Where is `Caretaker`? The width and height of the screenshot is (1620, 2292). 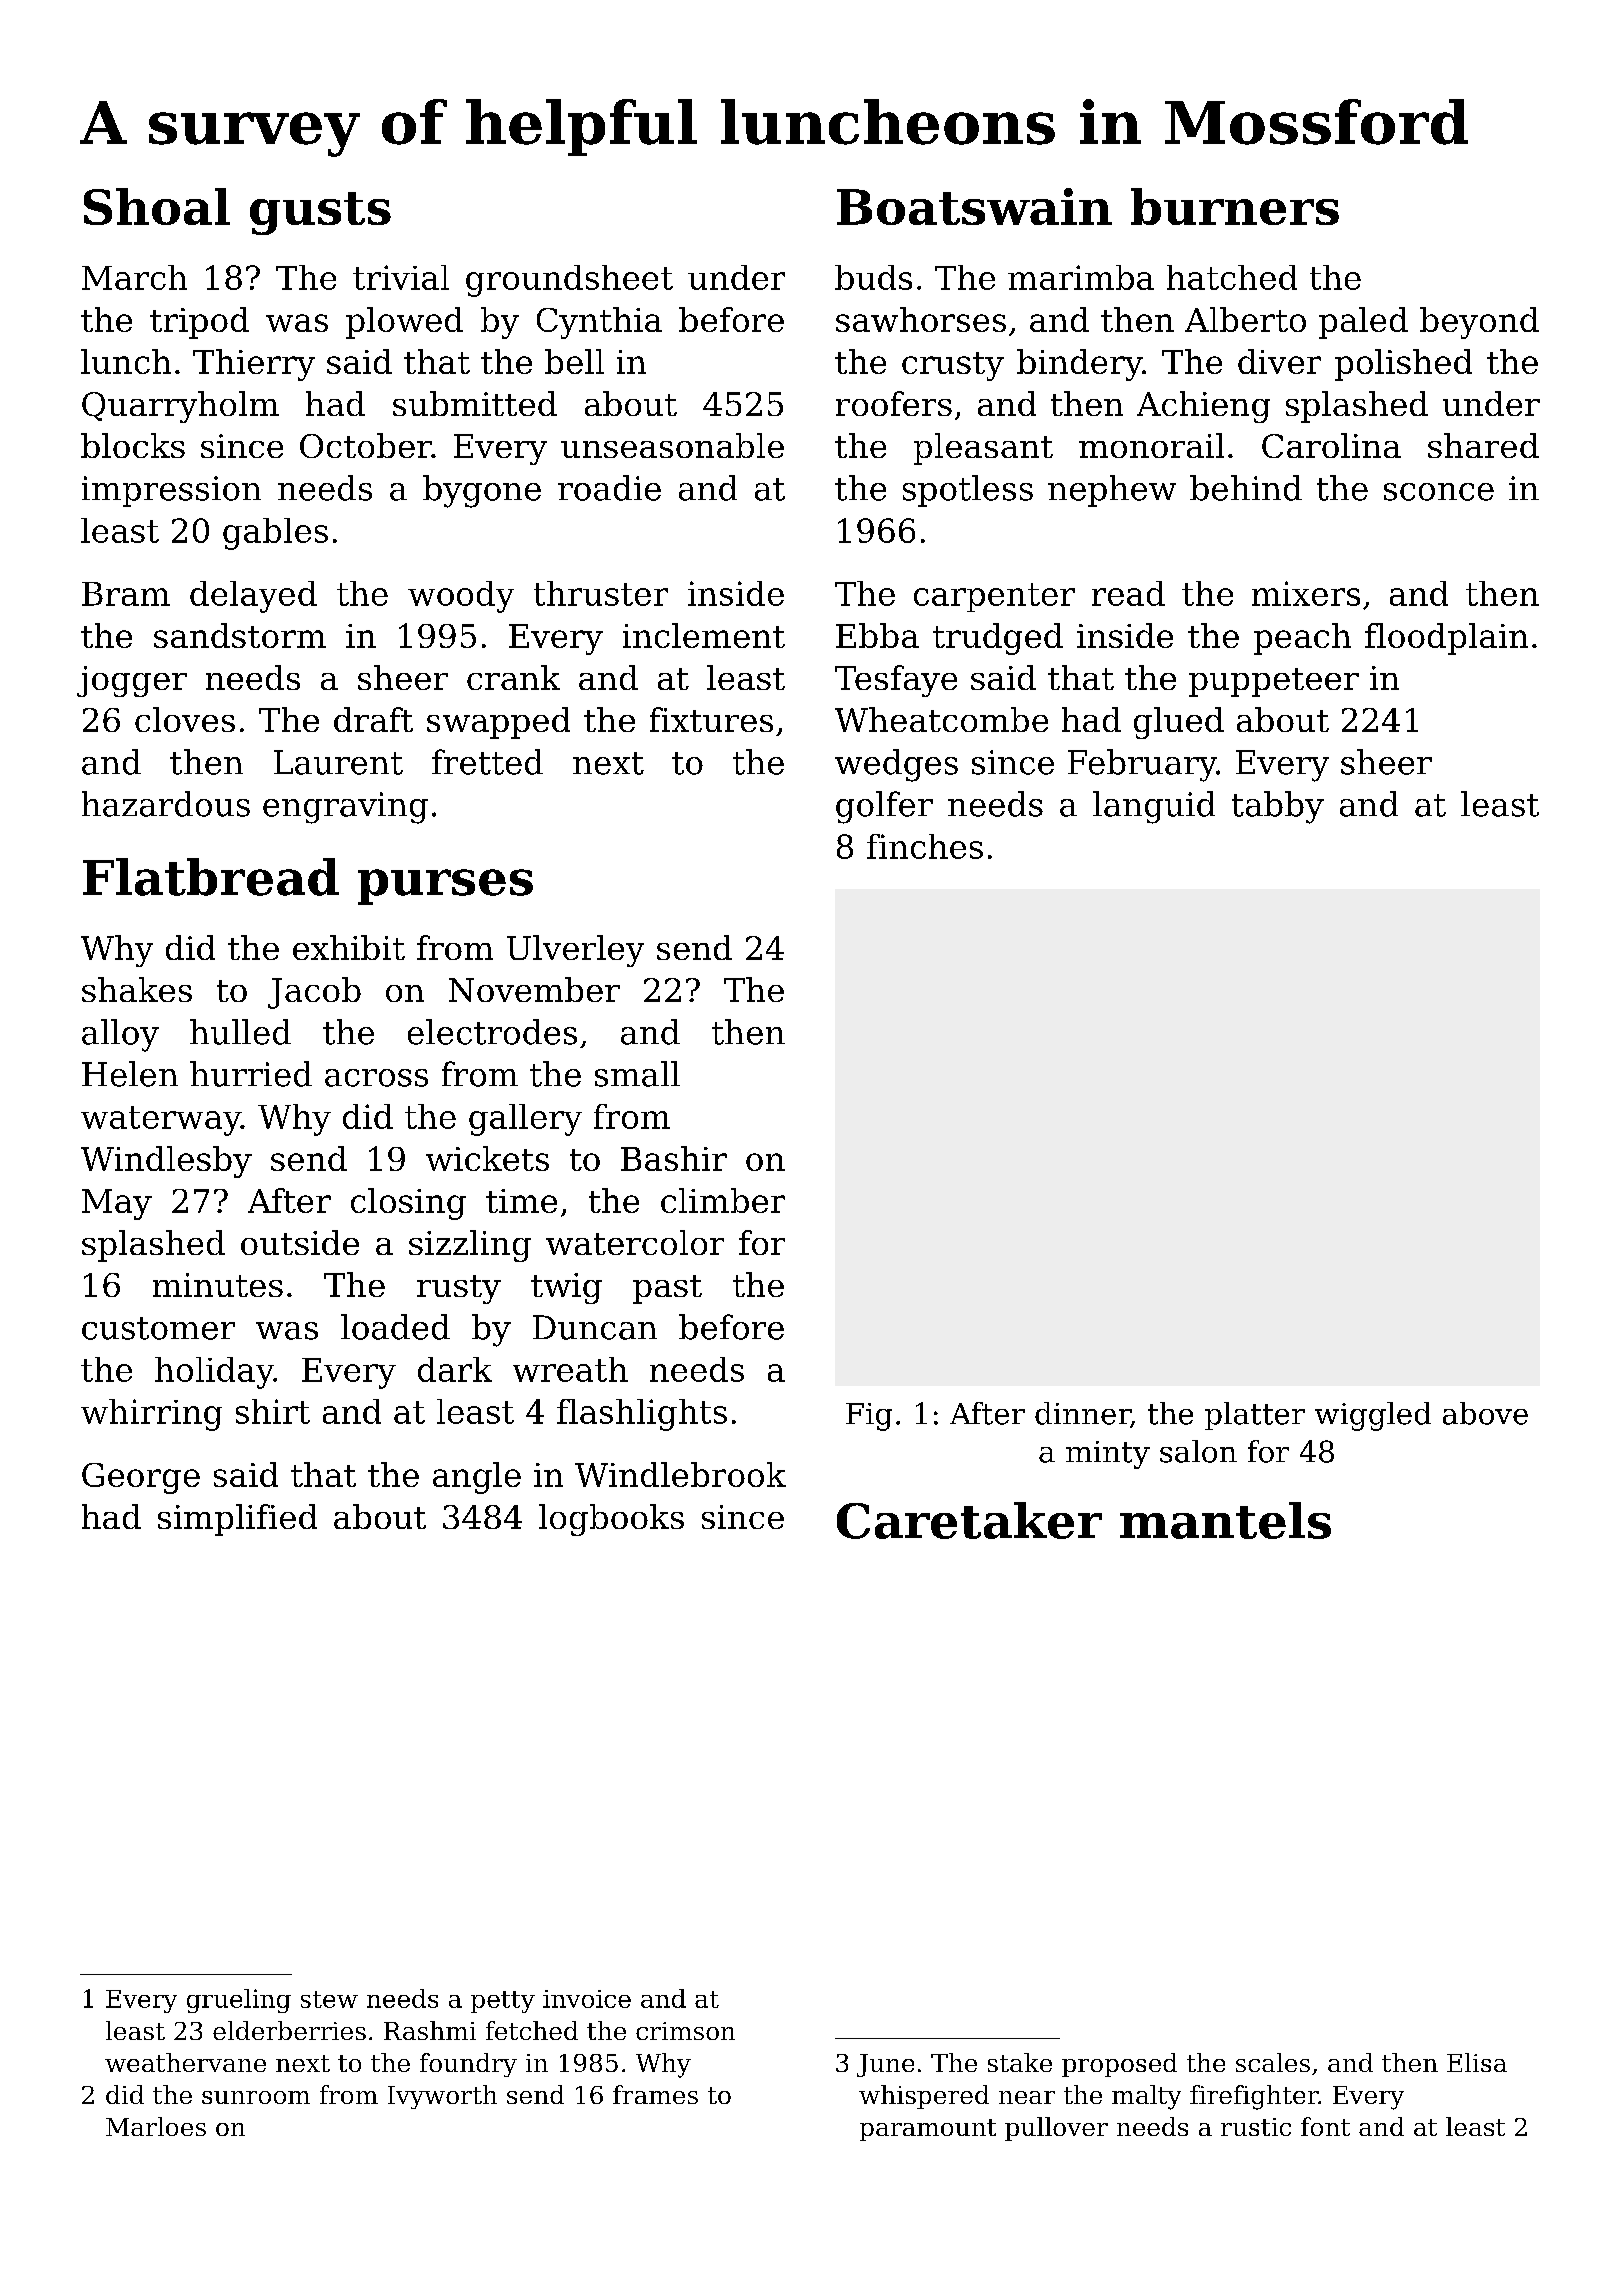 Caretaker is located at coordinates (969, 1520).
